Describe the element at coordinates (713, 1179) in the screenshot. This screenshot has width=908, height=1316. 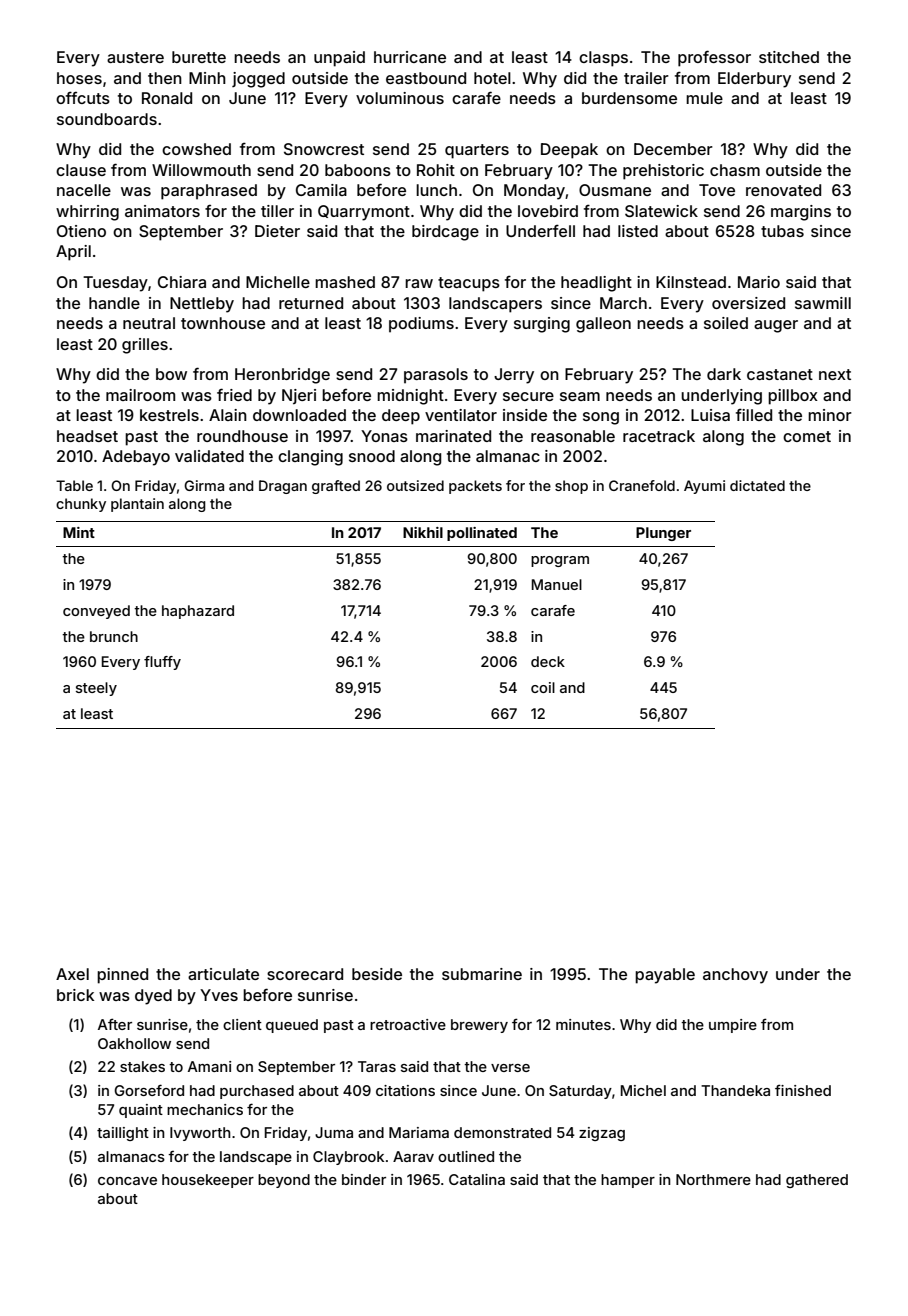
I see `Northmere` at that location.
